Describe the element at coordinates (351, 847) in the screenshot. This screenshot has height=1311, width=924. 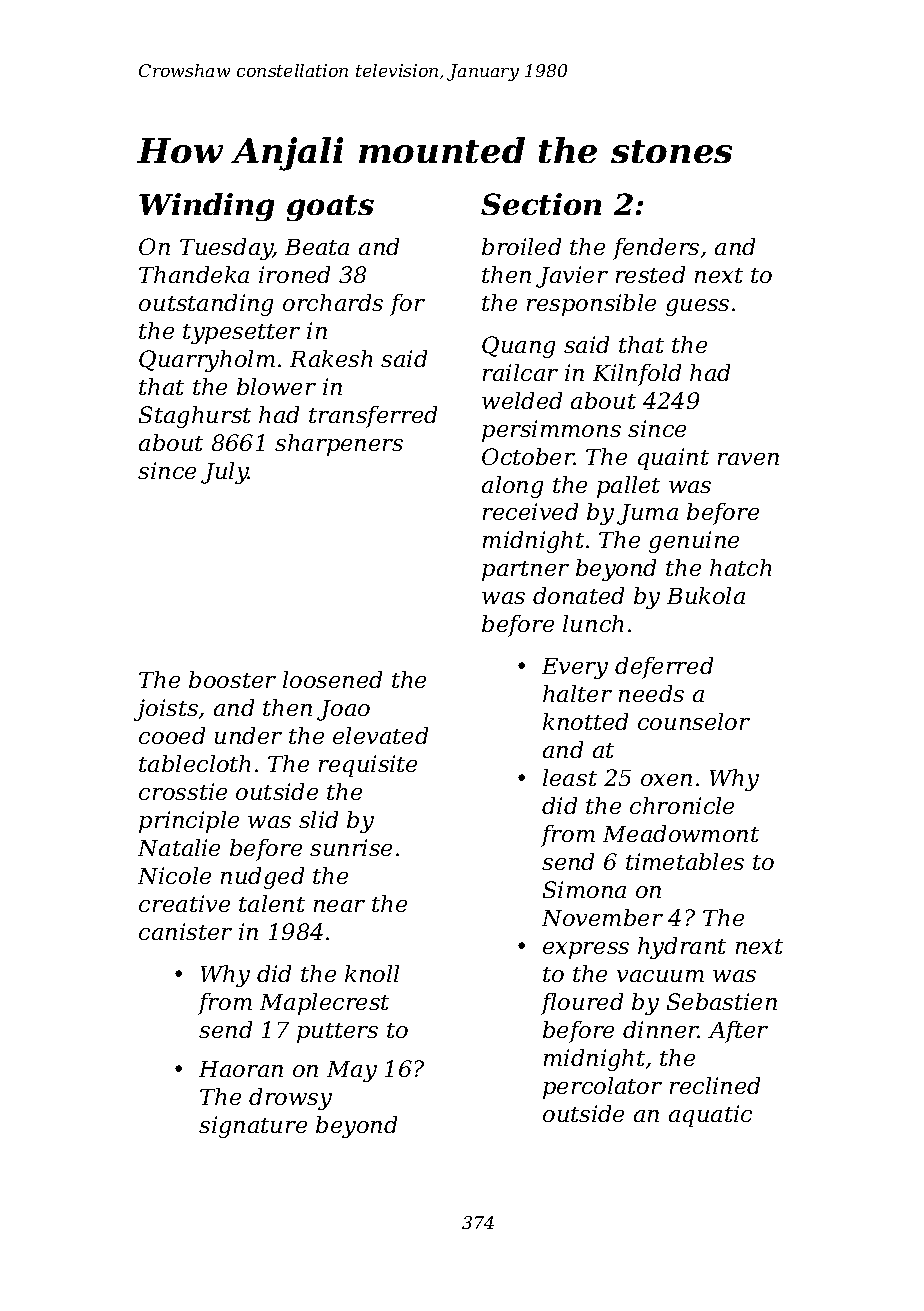
I see `sunrise` at that location.
